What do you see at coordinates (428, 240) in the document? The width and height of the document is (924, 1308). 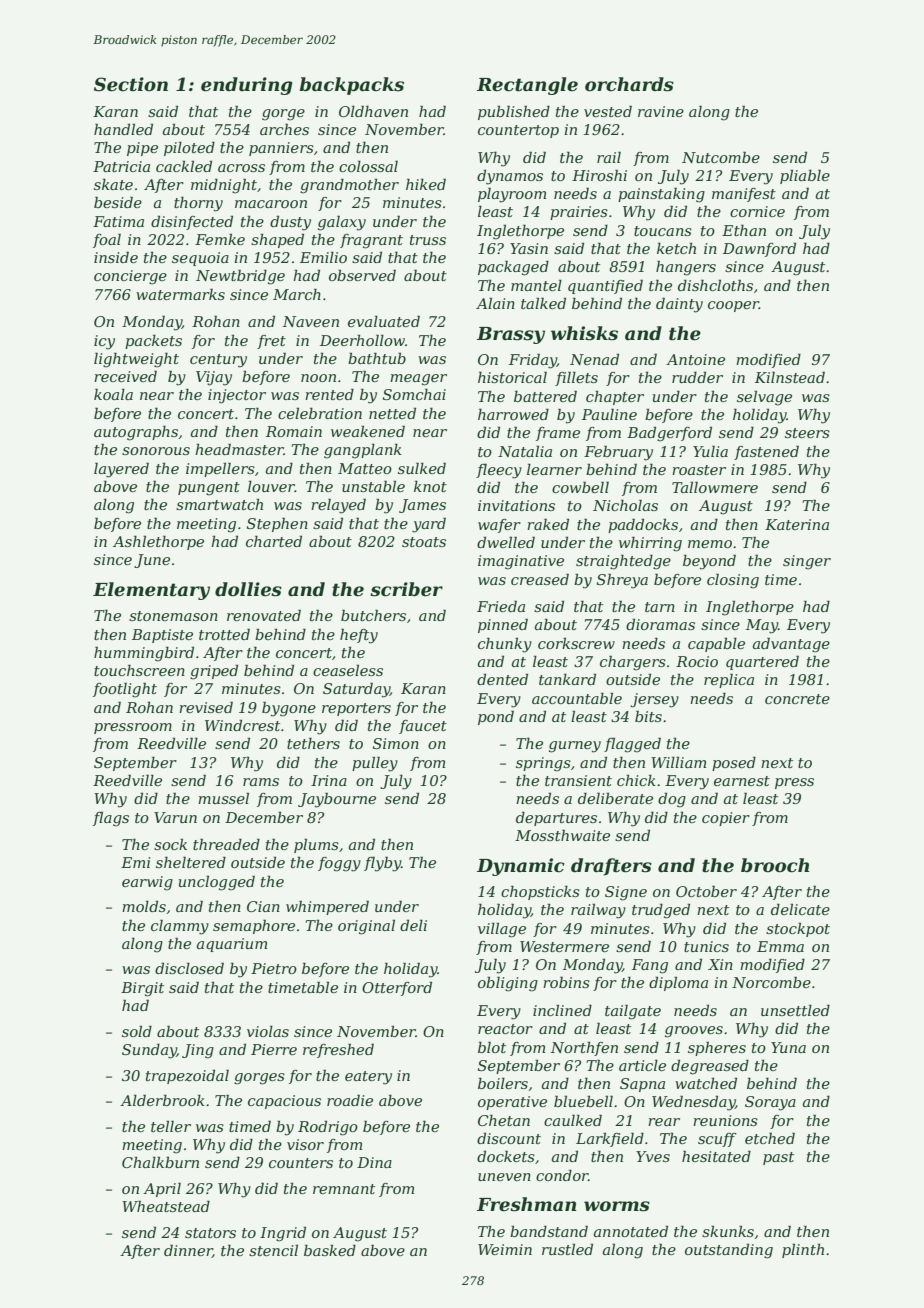 I see `truss` at bounding box center [428, 240].
